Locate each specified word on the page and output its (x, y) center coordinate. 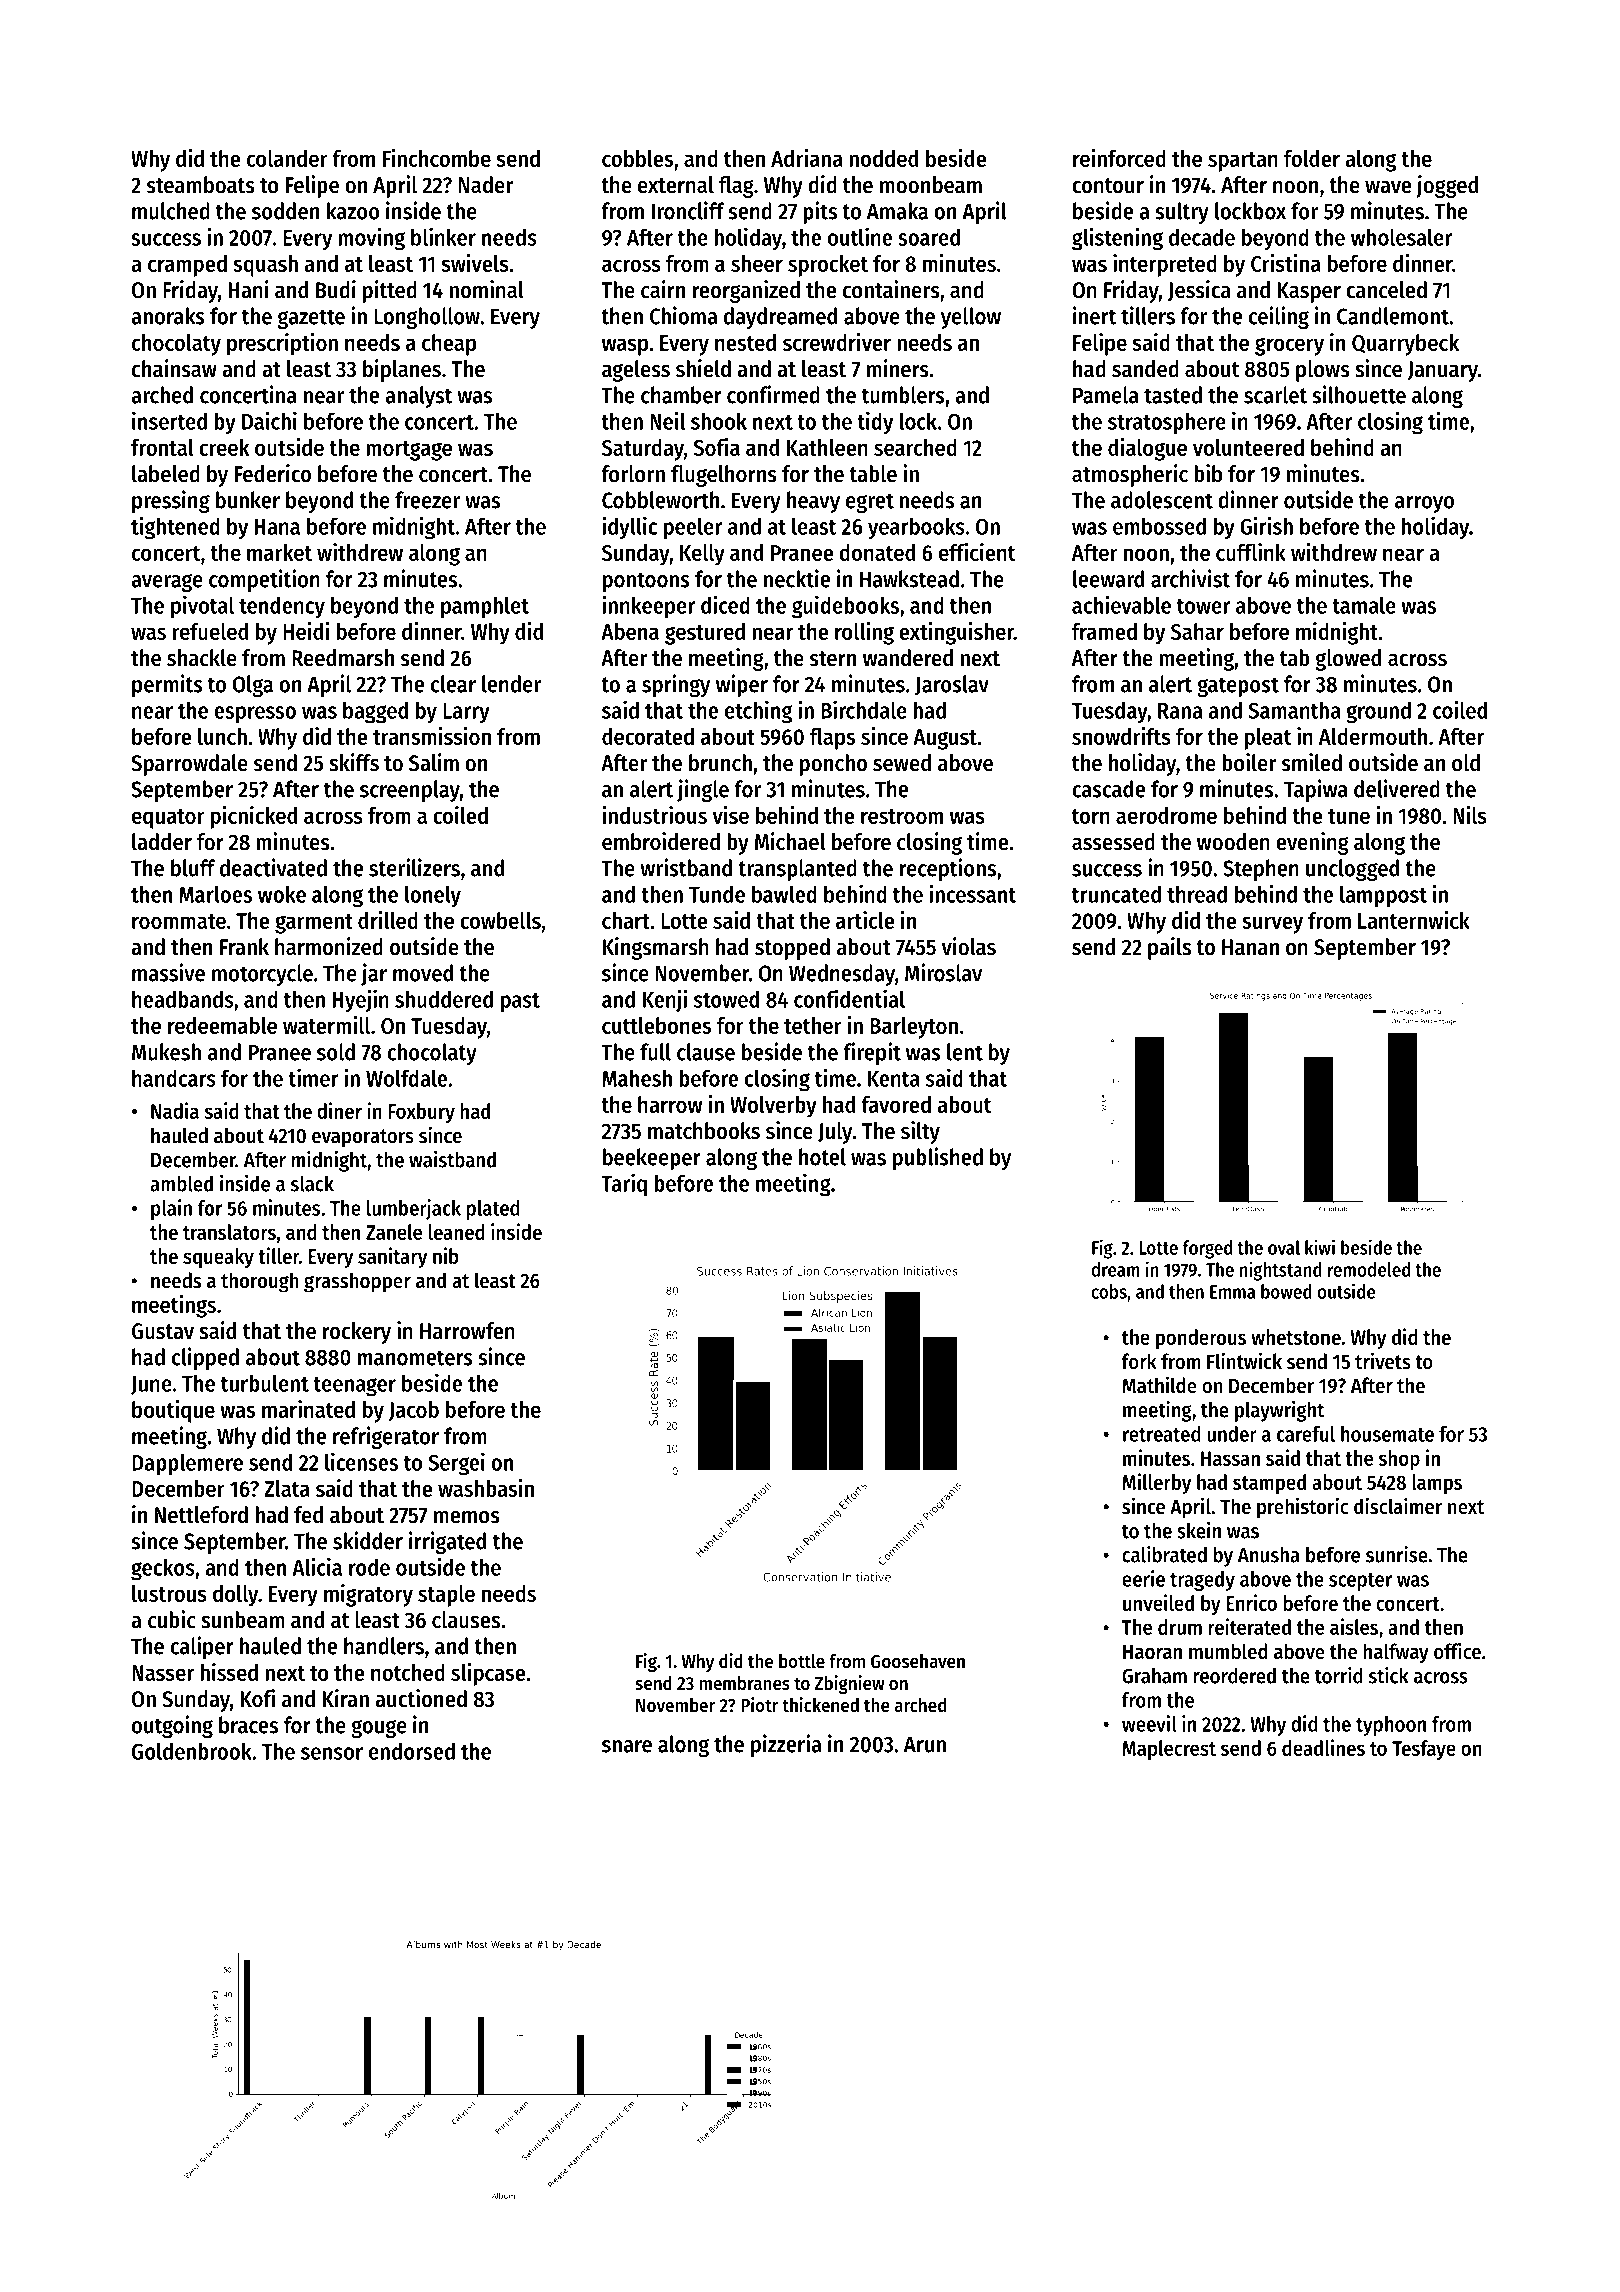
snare (627, 1746)
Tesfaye (1424, 1750)
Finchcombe (437, 158)
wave (1388, 187)
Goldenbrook (192, 1751)
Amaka (897, 211)
